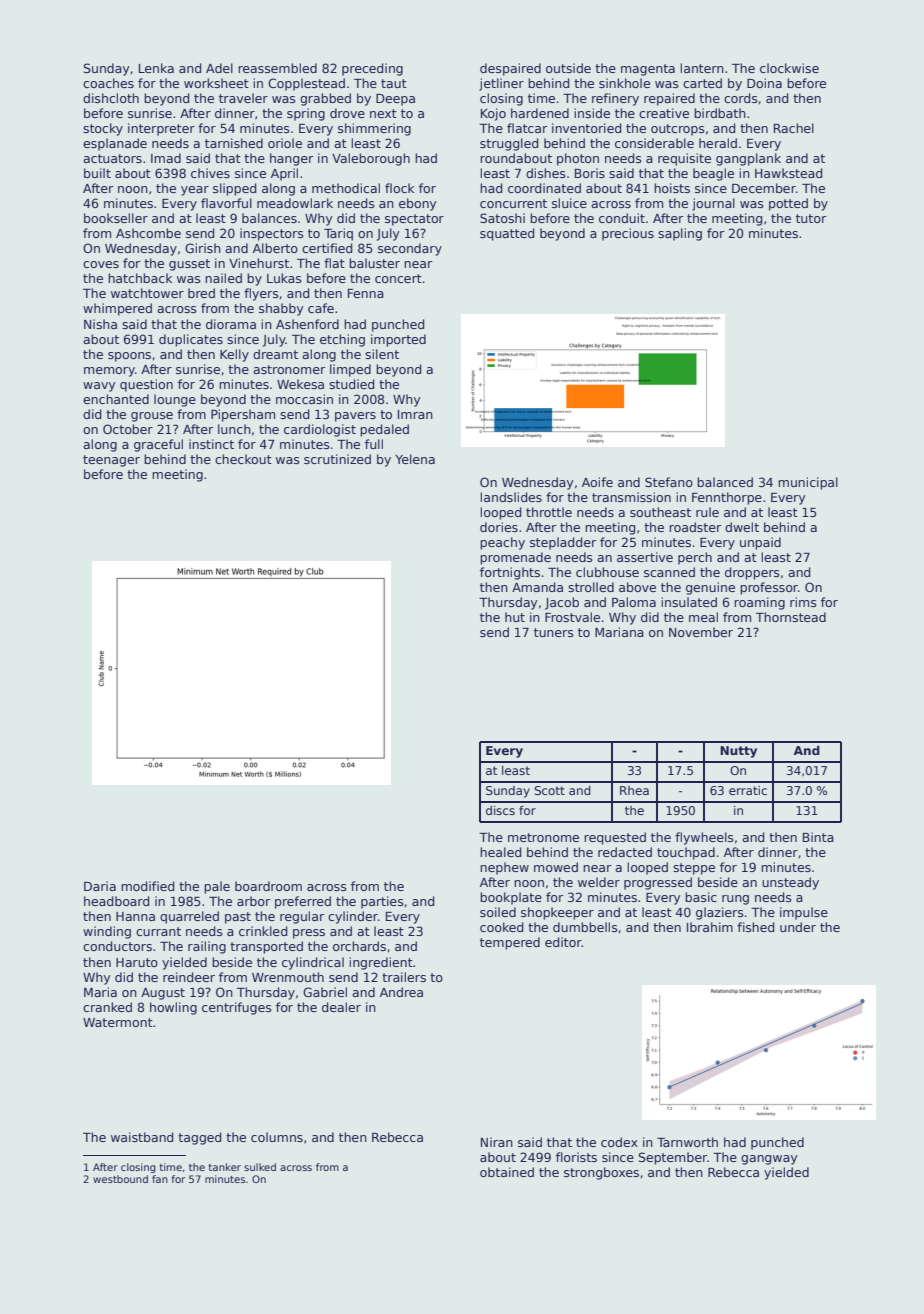 The image size is (924, 1314). What do you see at coordinates (804, 913) in the screenshot?
I see `impulse` at bounding box center [804, 913].
